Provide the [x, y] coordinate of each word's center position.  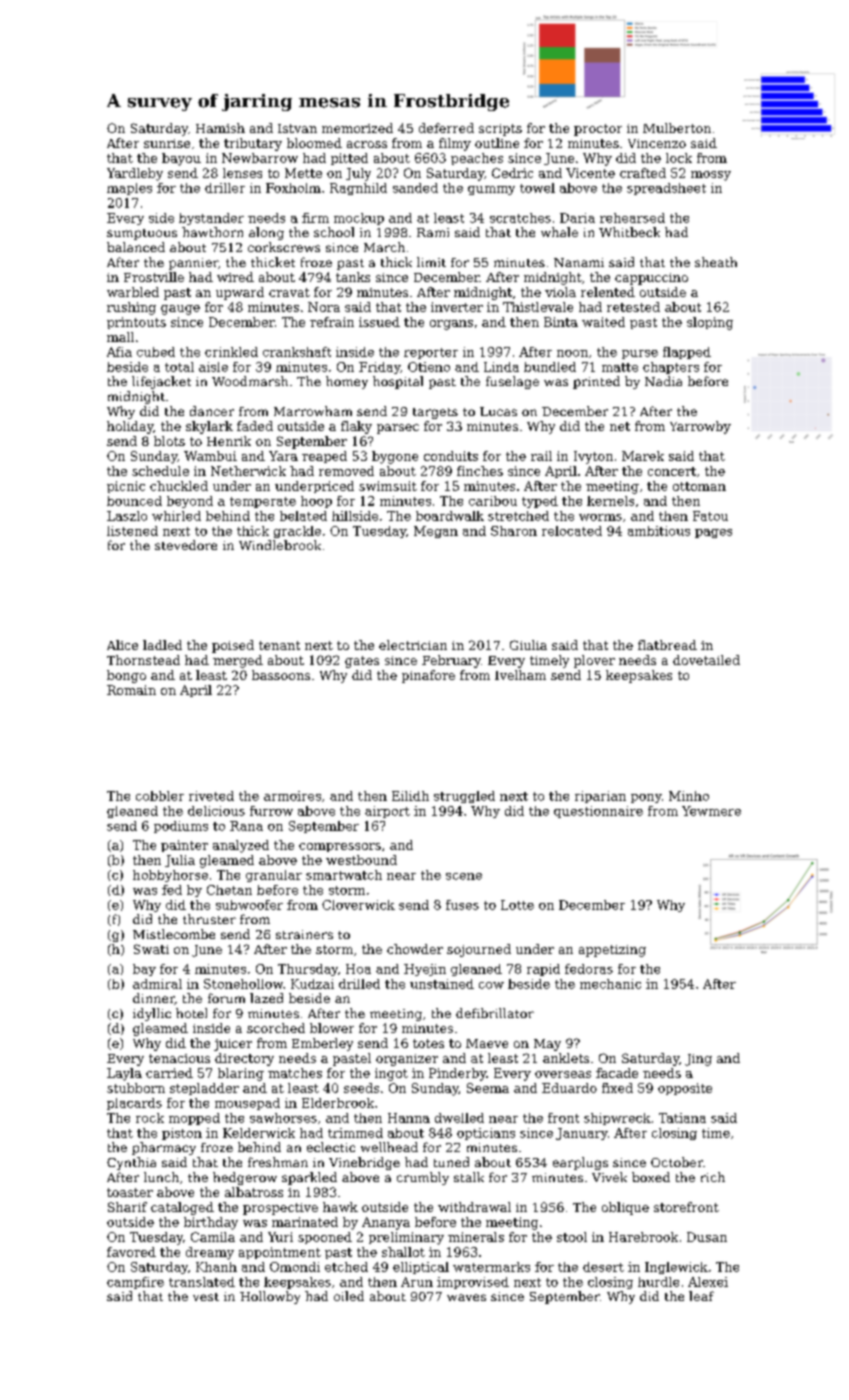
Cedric [512, 173]
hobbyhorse [170, 876]
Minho [689, 796]
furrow [271, 811]
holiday [130, 427]
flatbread [667, 645]
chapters [671, 368]
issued [379, 322]
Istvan [297, 128]
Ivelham [520, 675]
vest [206, 1297]
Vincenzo [657, 143]
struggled [464, 797]
